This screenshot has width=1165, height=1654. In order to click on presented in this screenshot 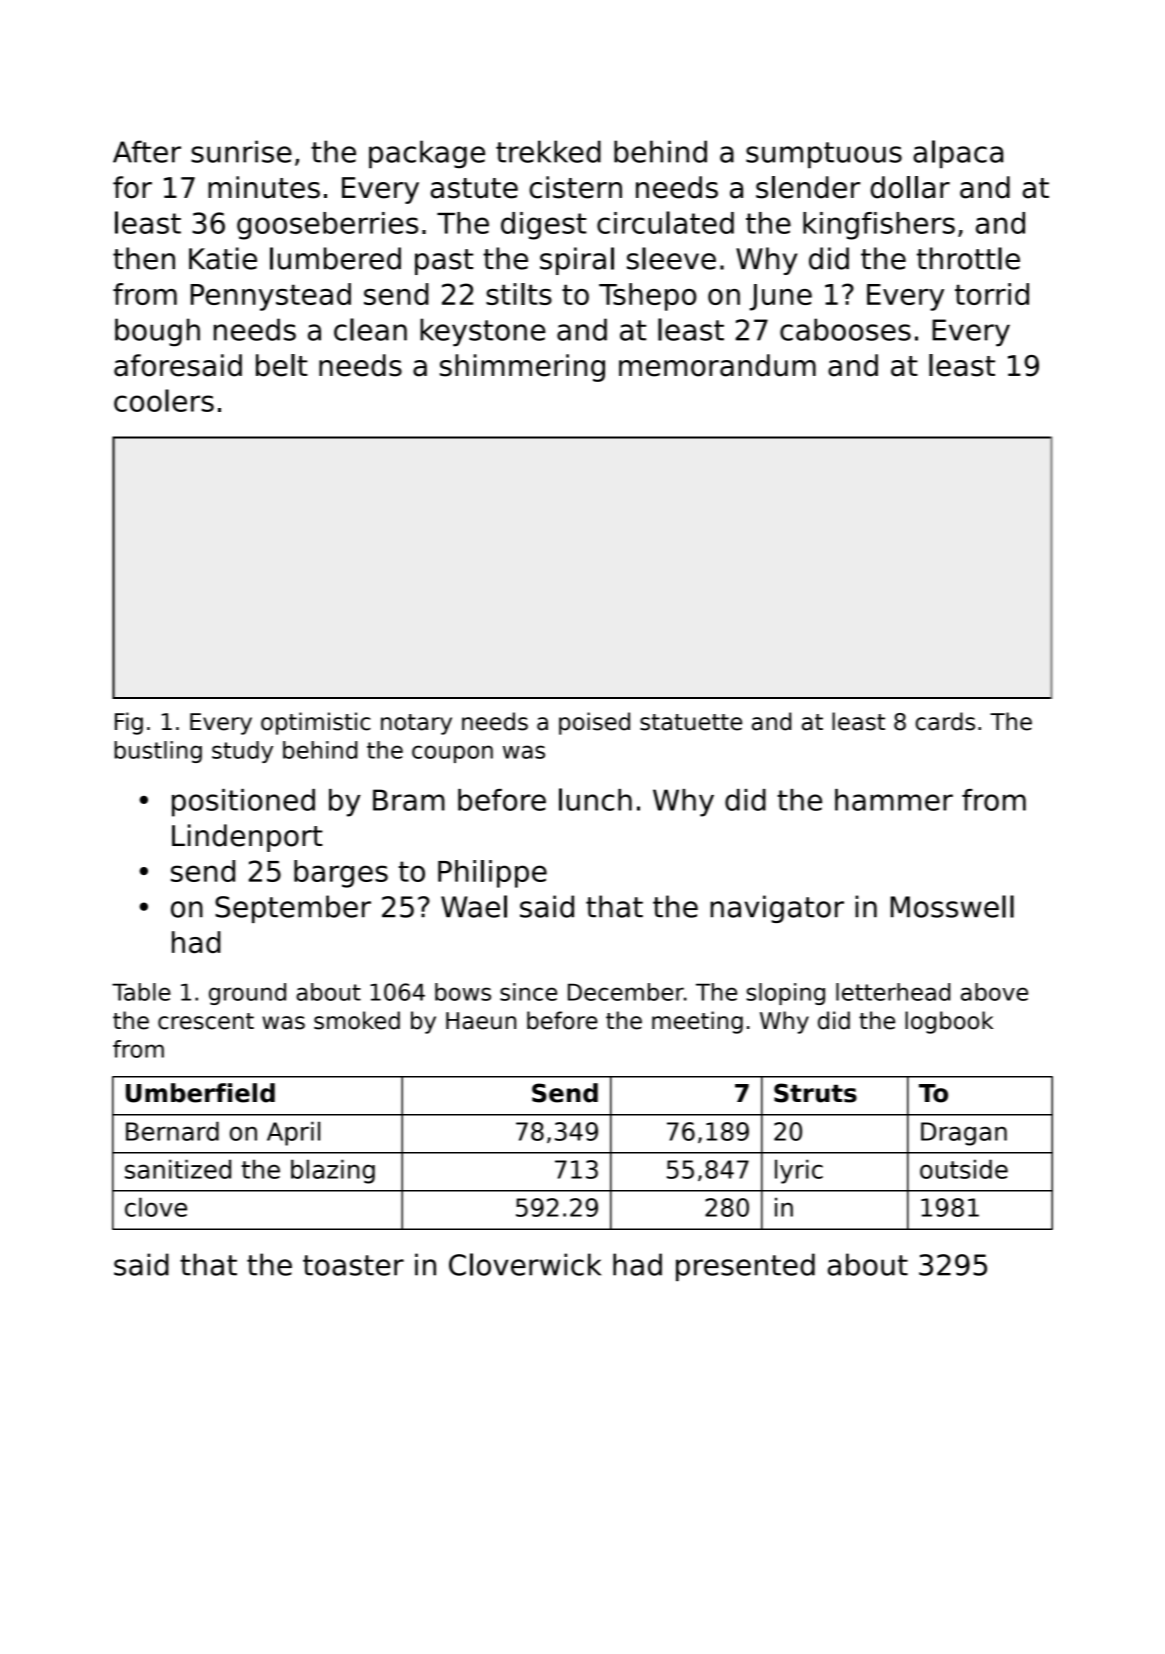, I will do `click(745, 1267)`.
